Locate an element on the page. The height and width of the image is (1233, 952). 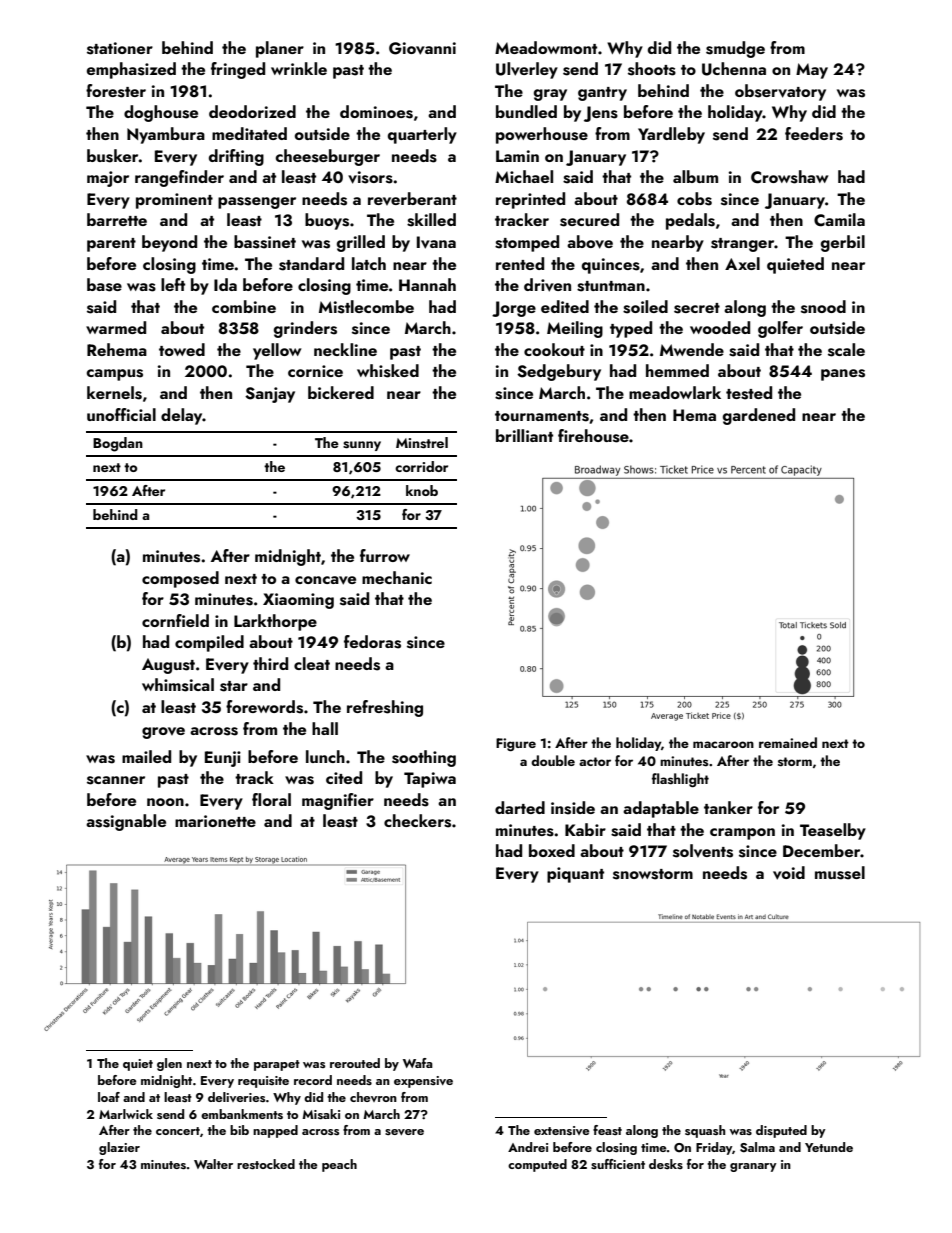
composed is located at coordinates (180, 579).
